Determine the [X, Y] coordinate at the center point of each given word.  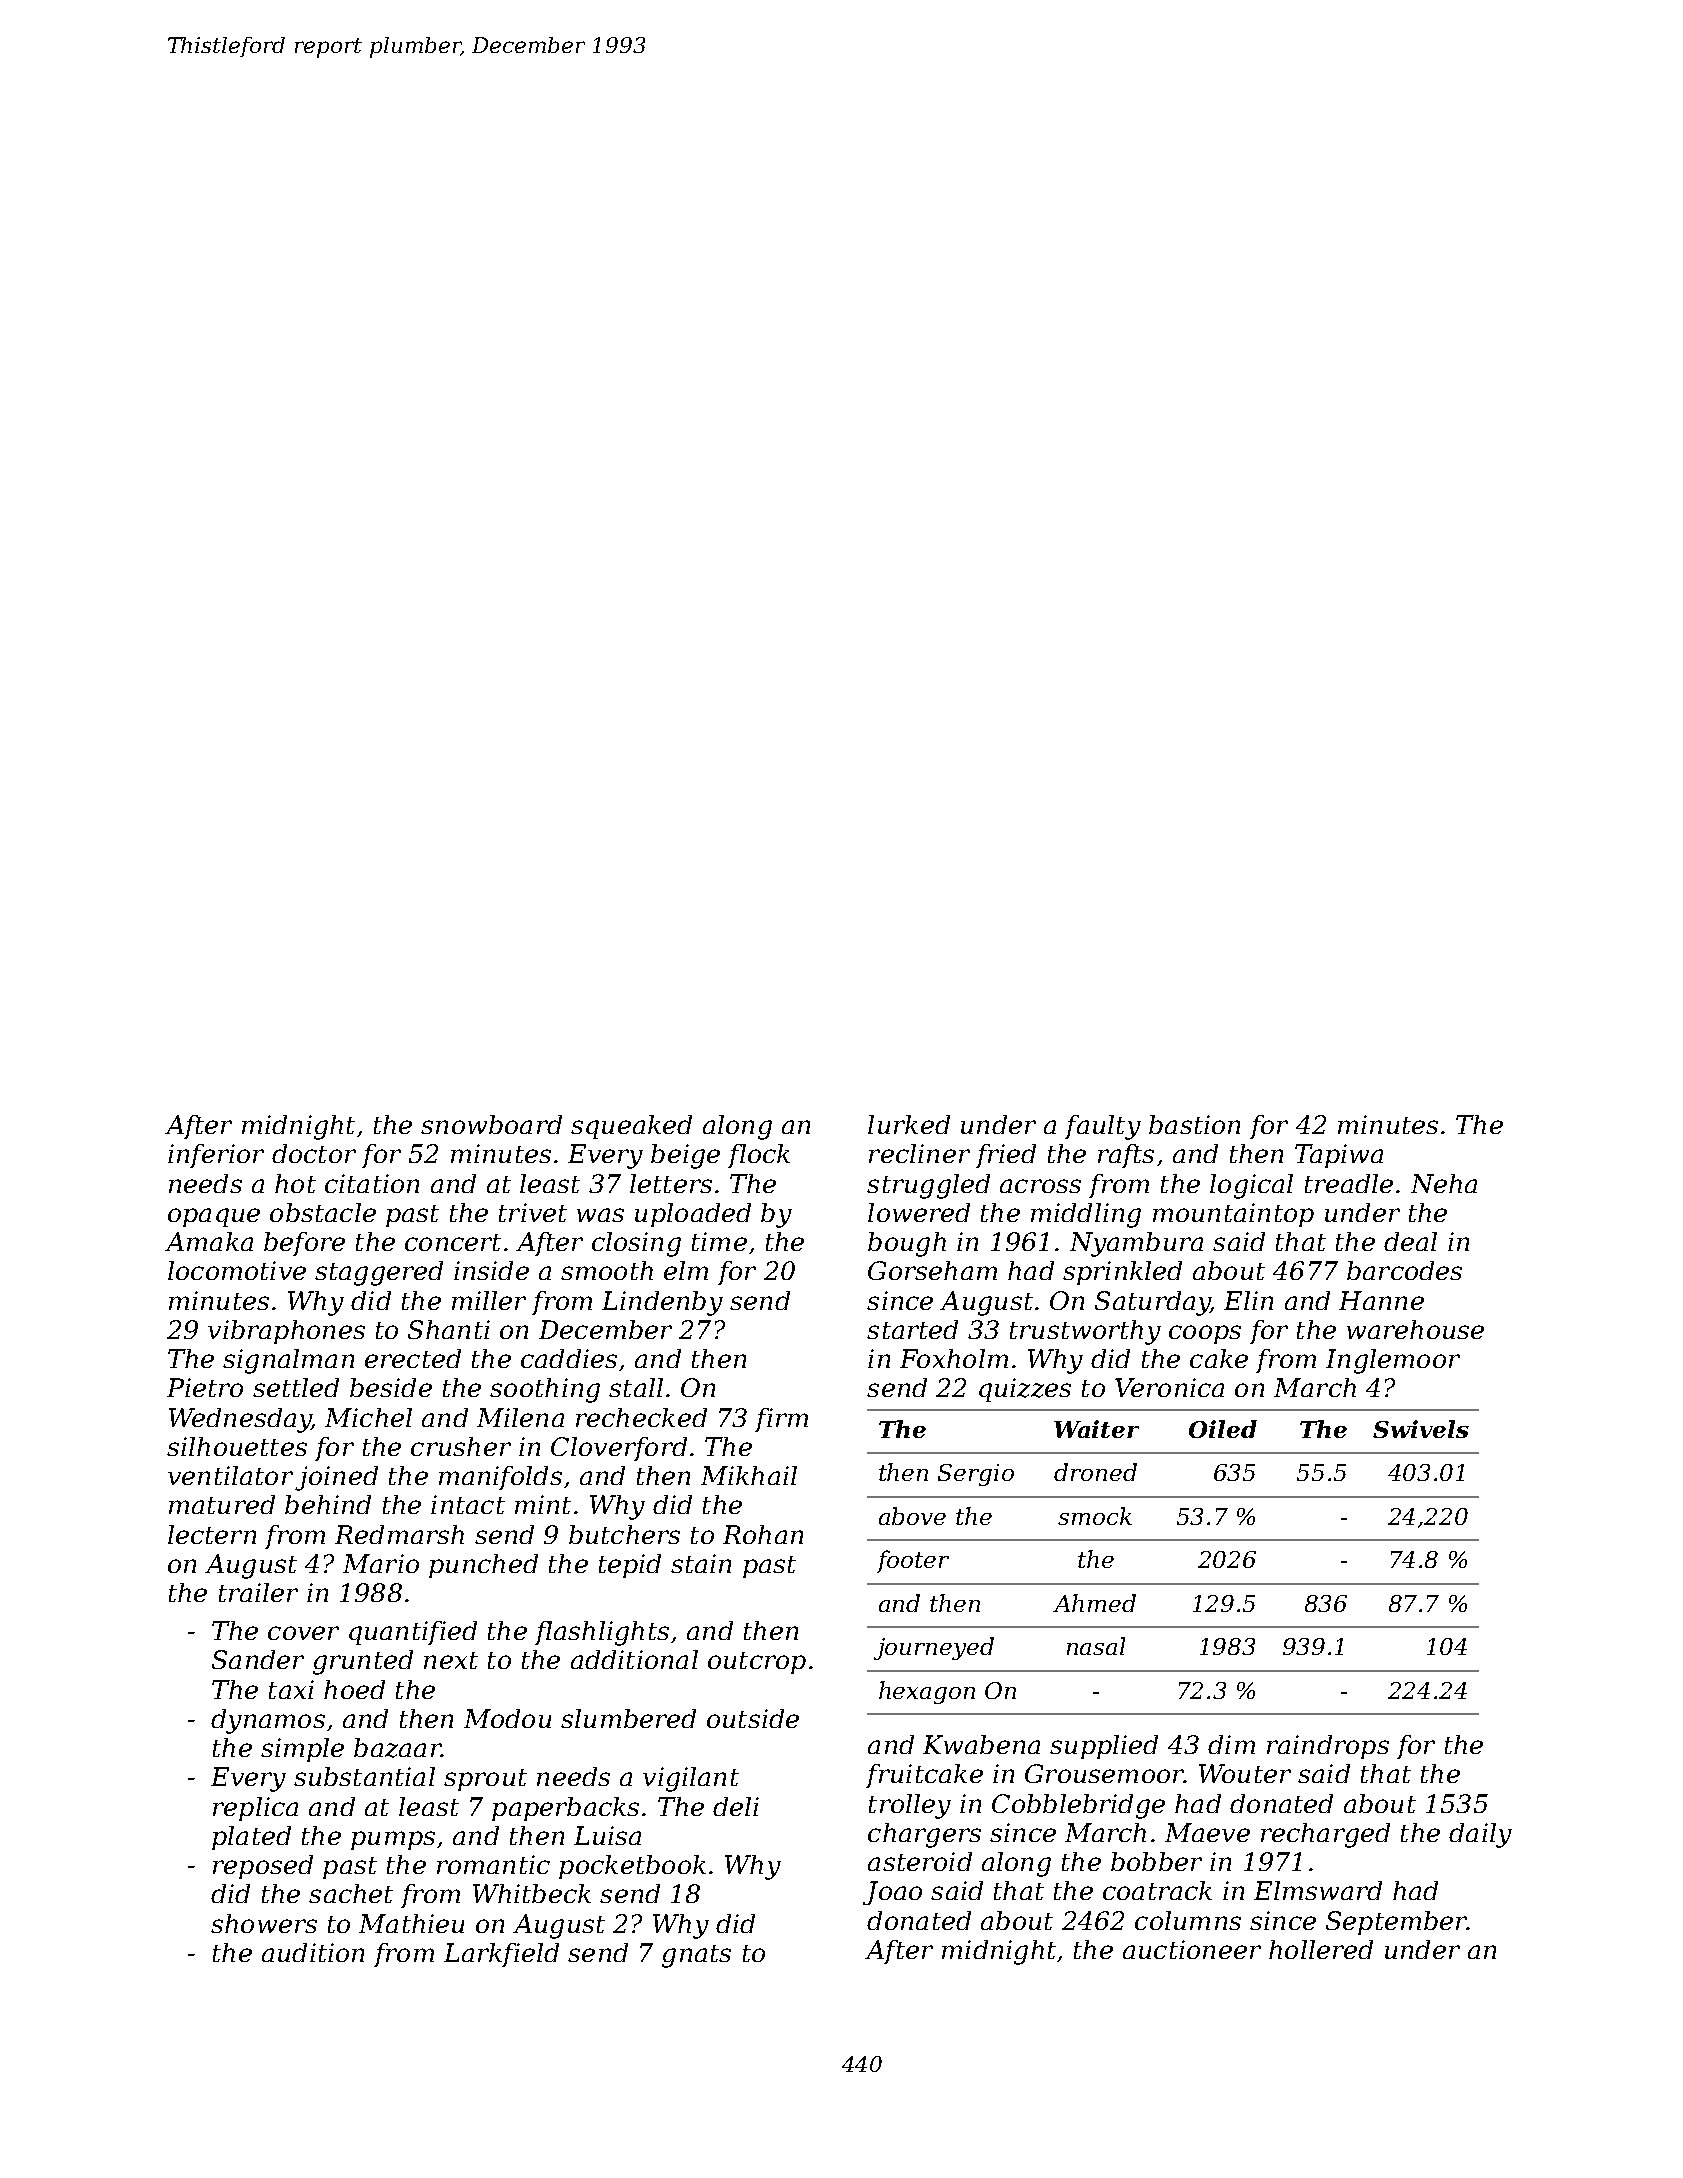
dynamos [268, 1721]
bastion [1194, 1124]
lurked [909, 1124]
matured [222, 1504]
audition [313, 1952]
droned [1095, 1472]
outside [753, 1718]
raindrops [1328, 1747]
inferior [216, 1156]
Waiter [1096, 1429]
